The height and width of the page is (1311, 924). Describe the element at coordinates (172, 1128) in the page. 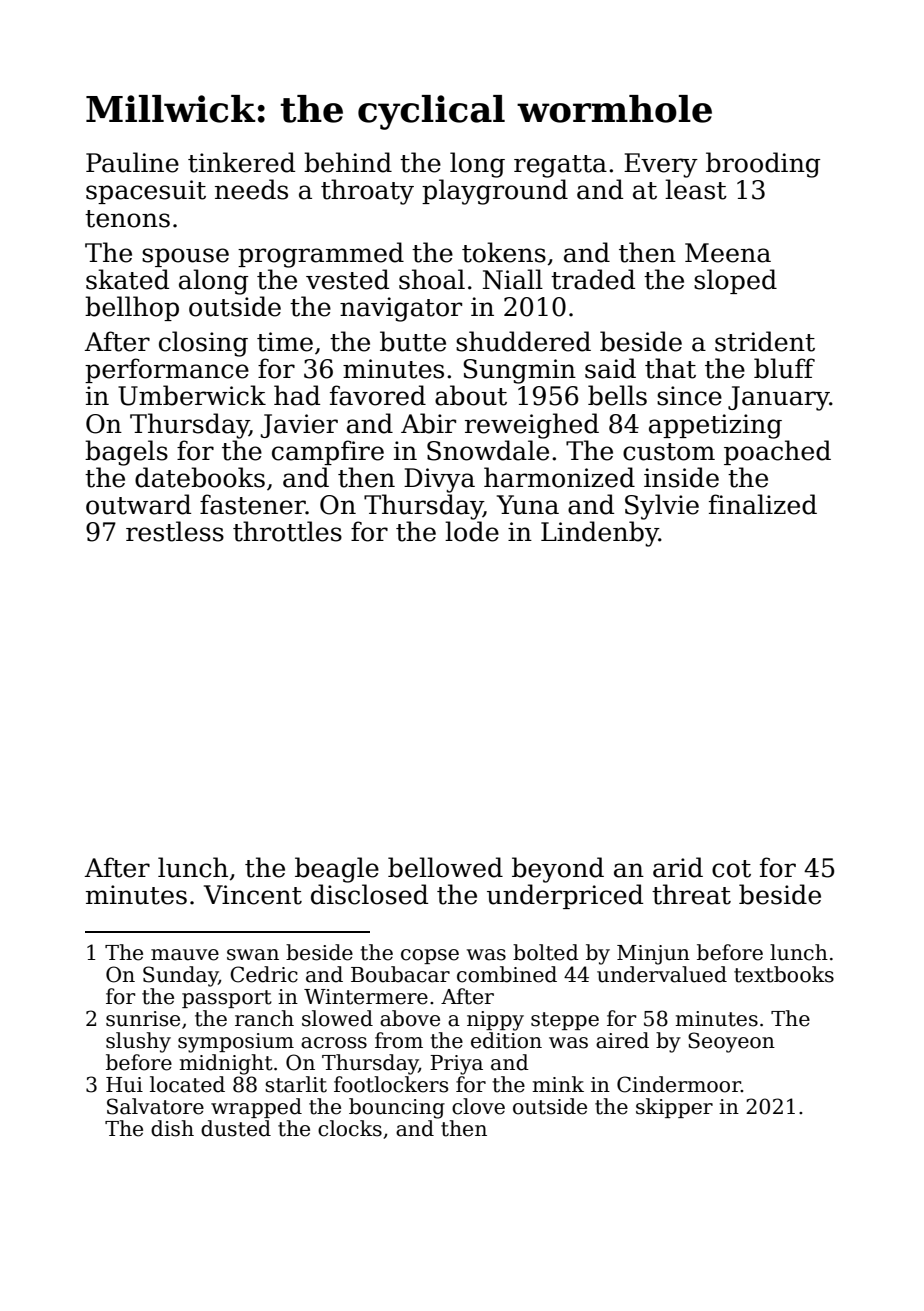

I see `dish` at that location.
